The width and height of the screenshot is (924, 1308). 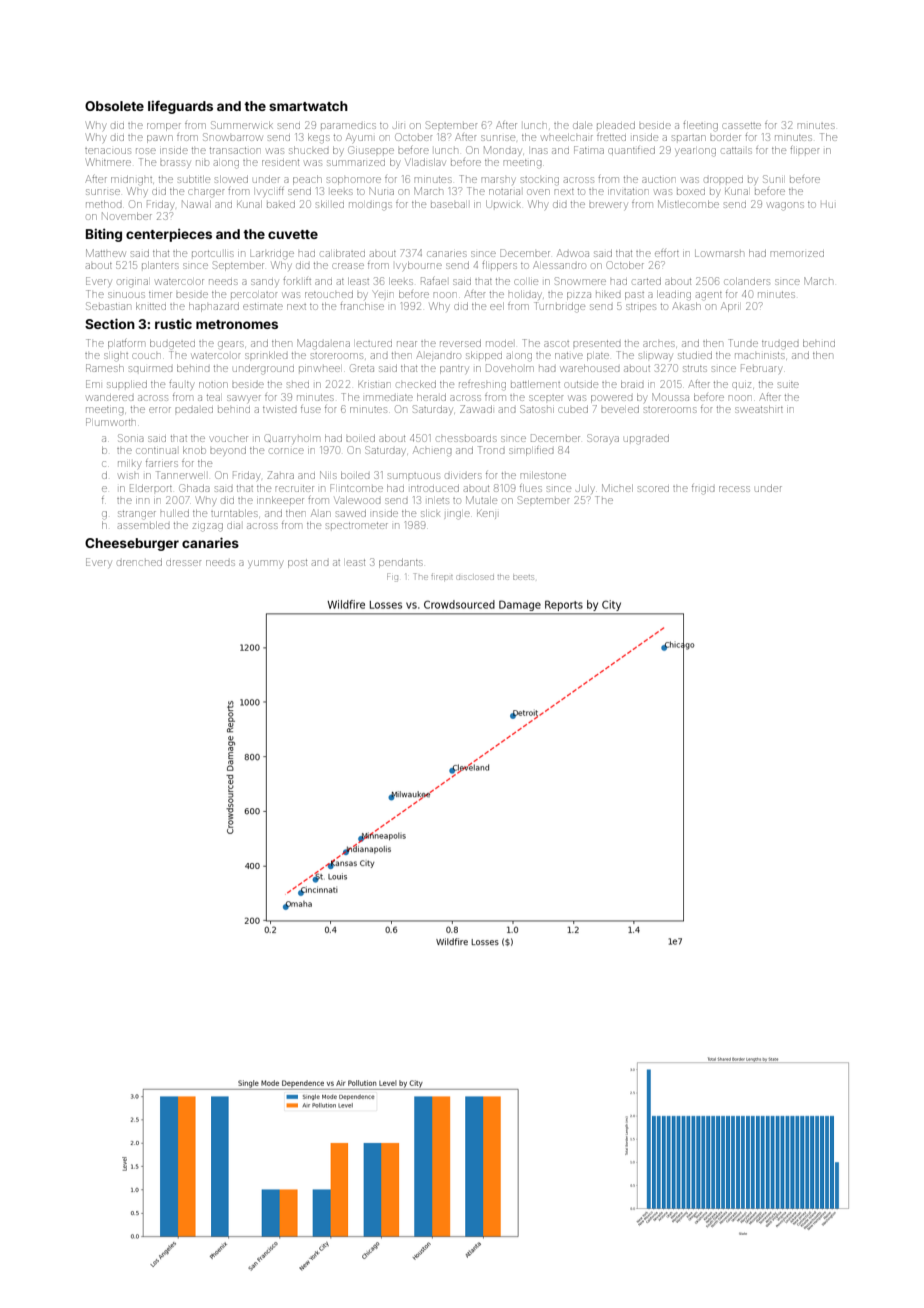 I want to click on romper, so click(x=164, y=127).
